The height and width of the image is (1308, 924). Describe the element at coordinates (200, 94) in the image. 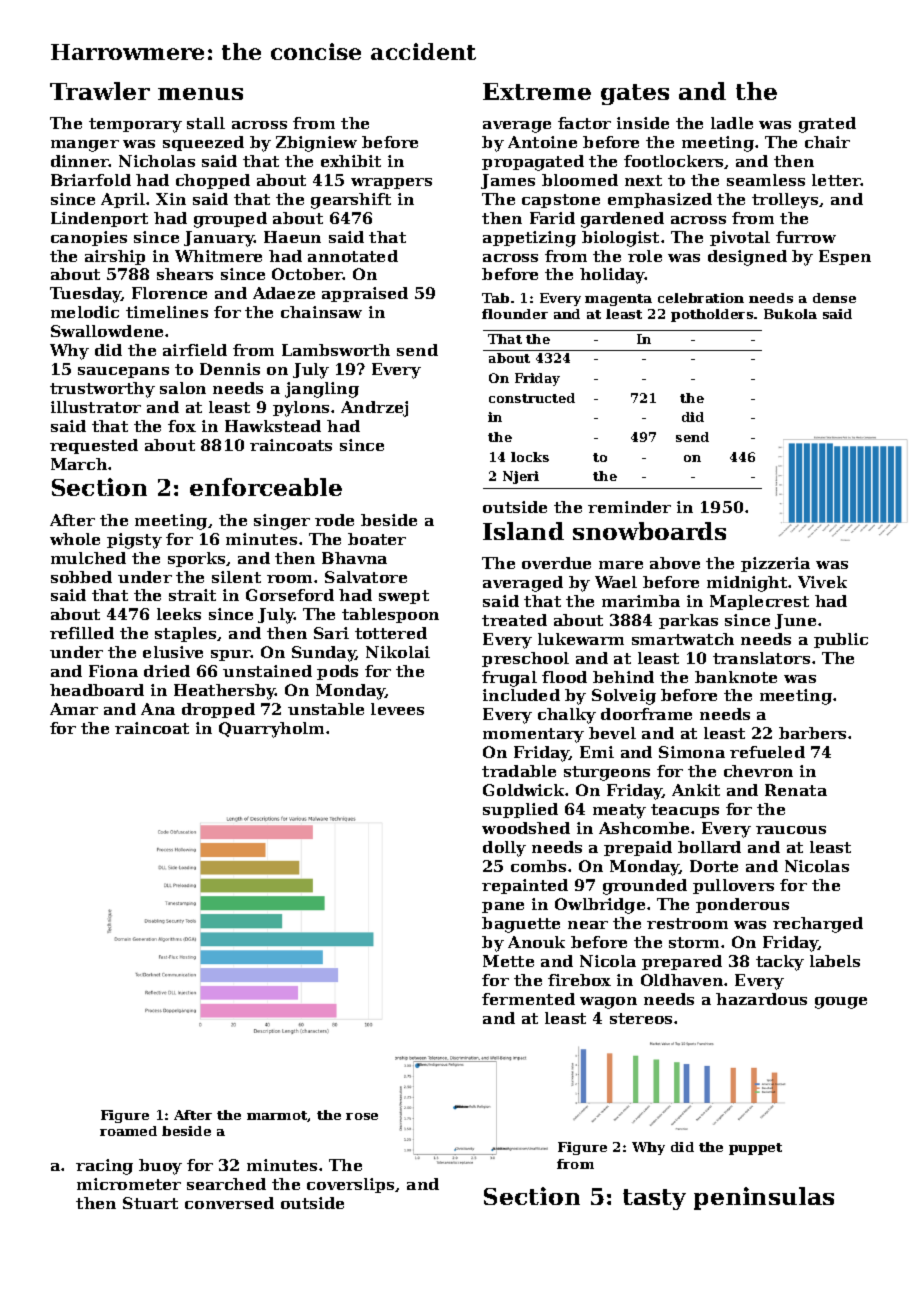

I see `menus` at that location.
